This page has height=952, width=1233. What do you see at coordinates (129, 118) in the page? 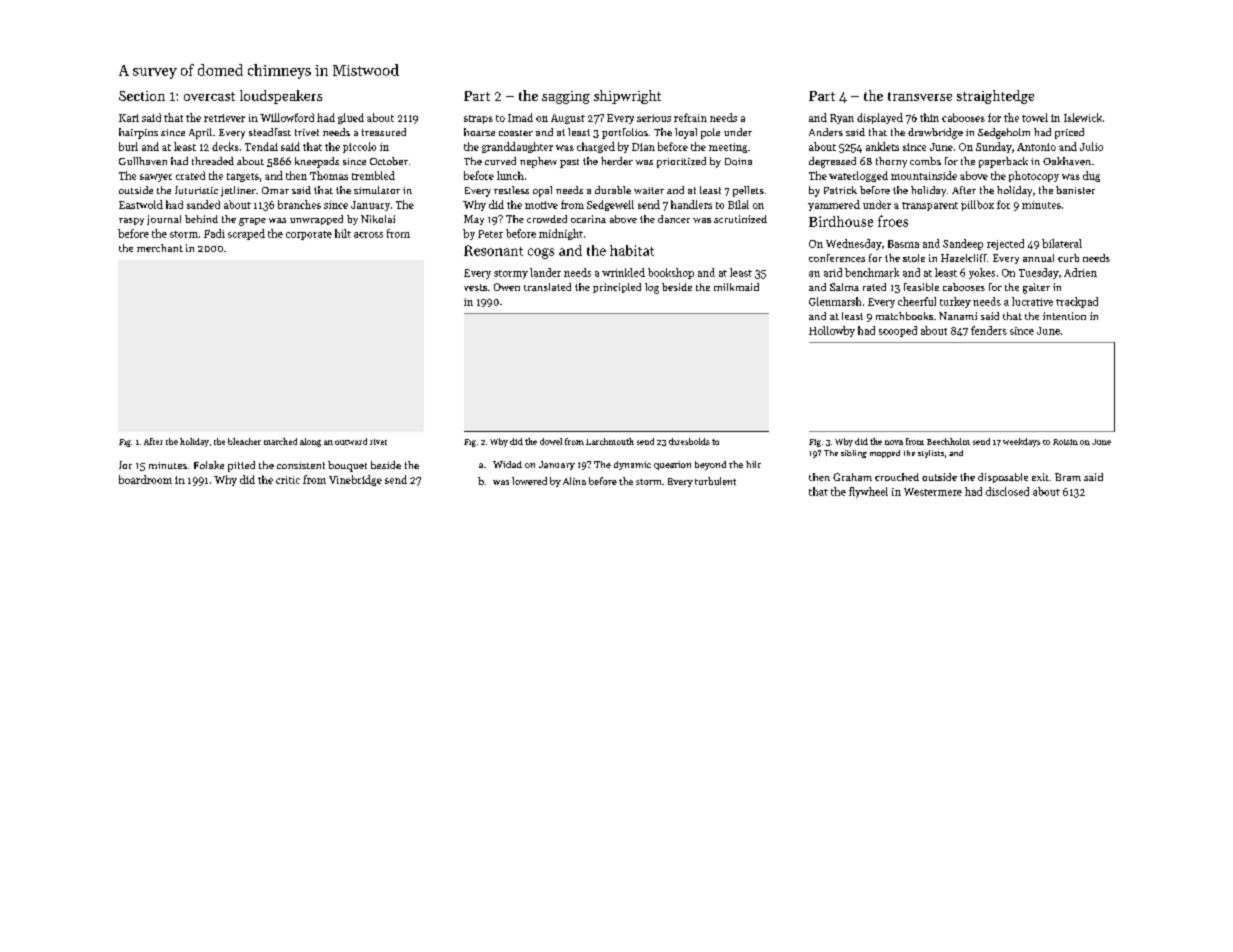
I see `Kari` at bounding box center [129, 118].
